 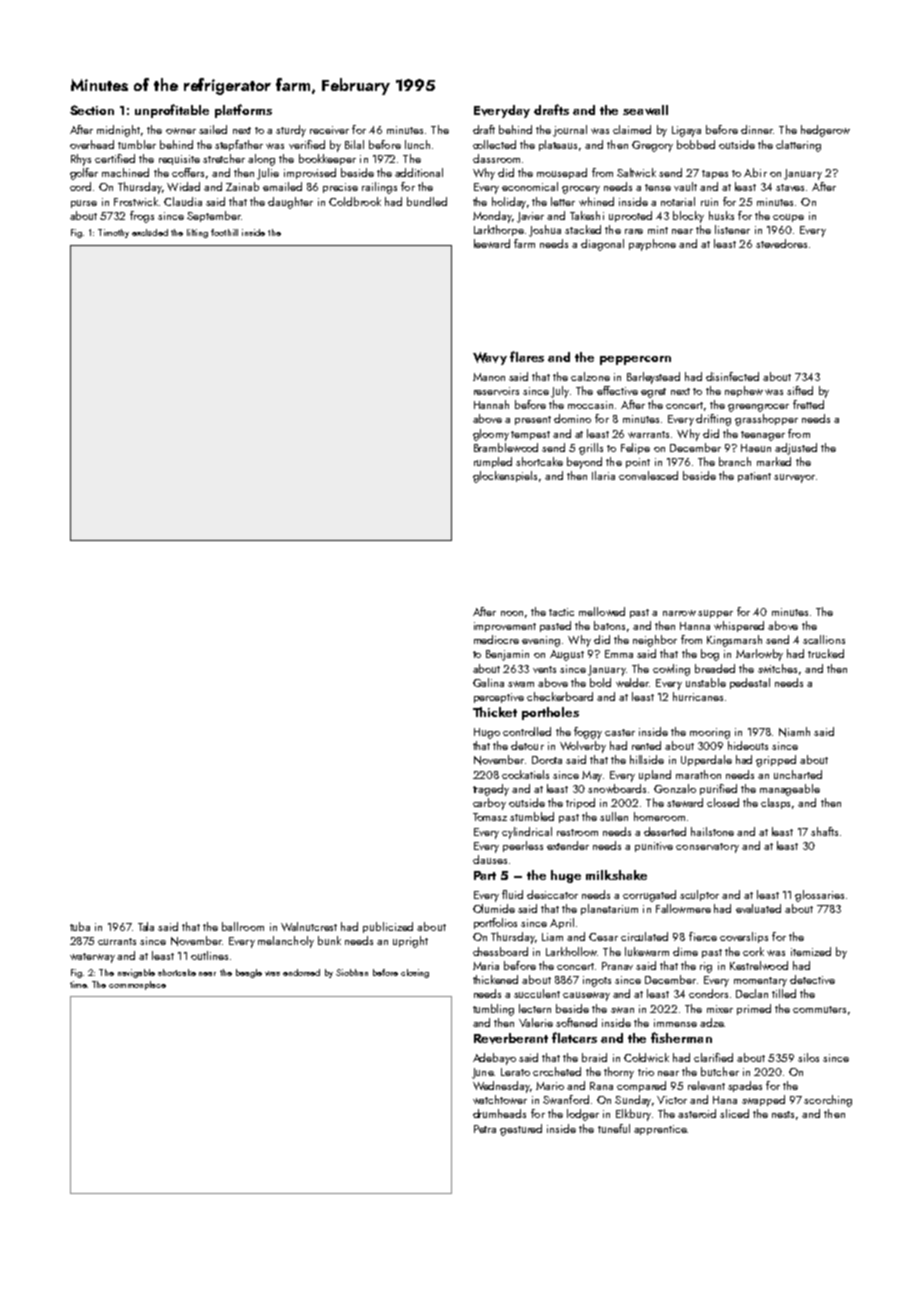 What do you see at coordinates (505, 627) in the page?
I see `improvement` at bounding box center [505, 627].
